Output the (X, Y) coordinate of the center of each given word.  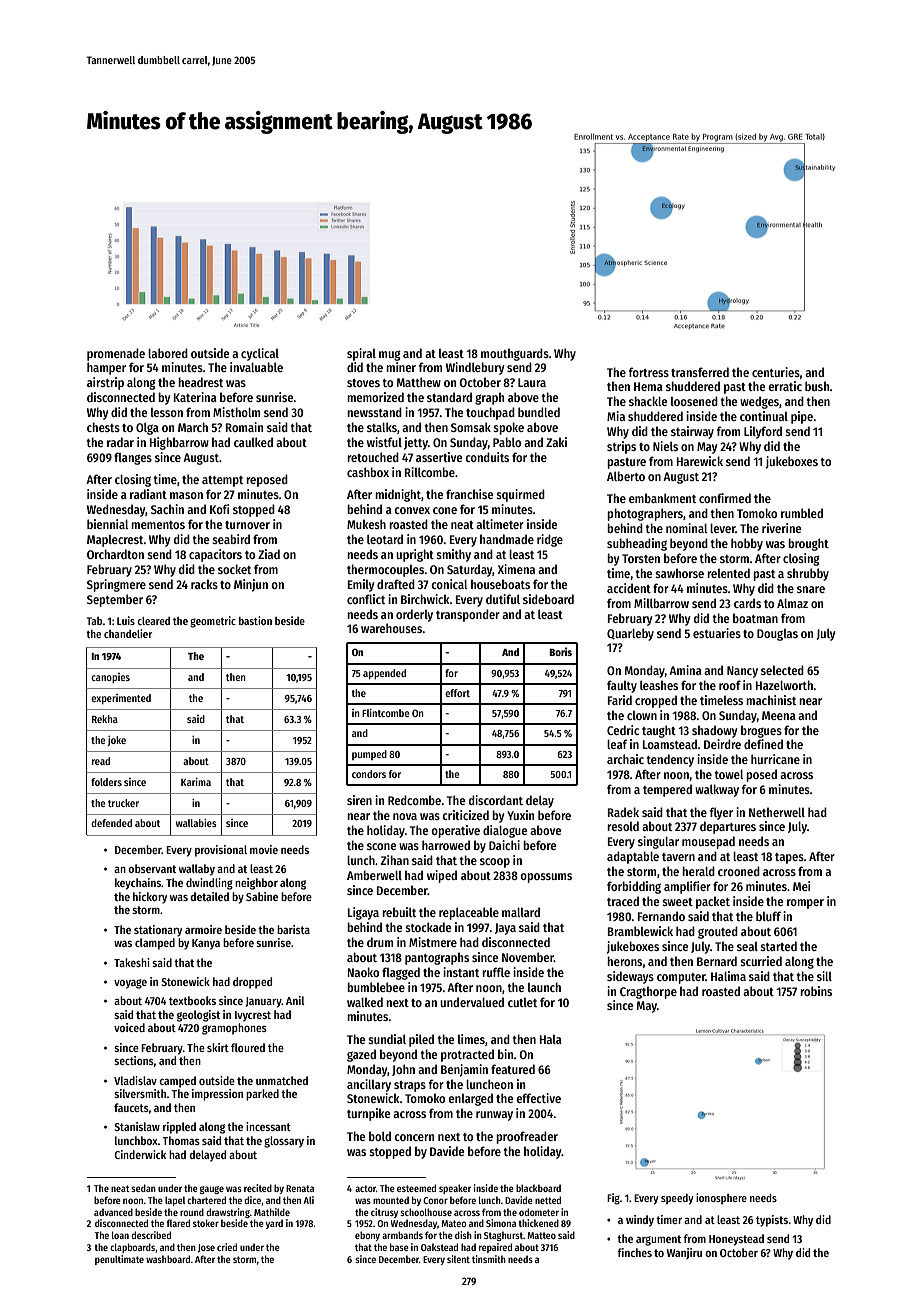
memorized (375, 397)
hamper (106, 368)
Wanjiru (684, 1253)
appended (384, 674)
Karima (196, 782)
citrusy (384, 1213)
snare (811, 589)
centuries (776, 372)
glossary (284, 1142)
